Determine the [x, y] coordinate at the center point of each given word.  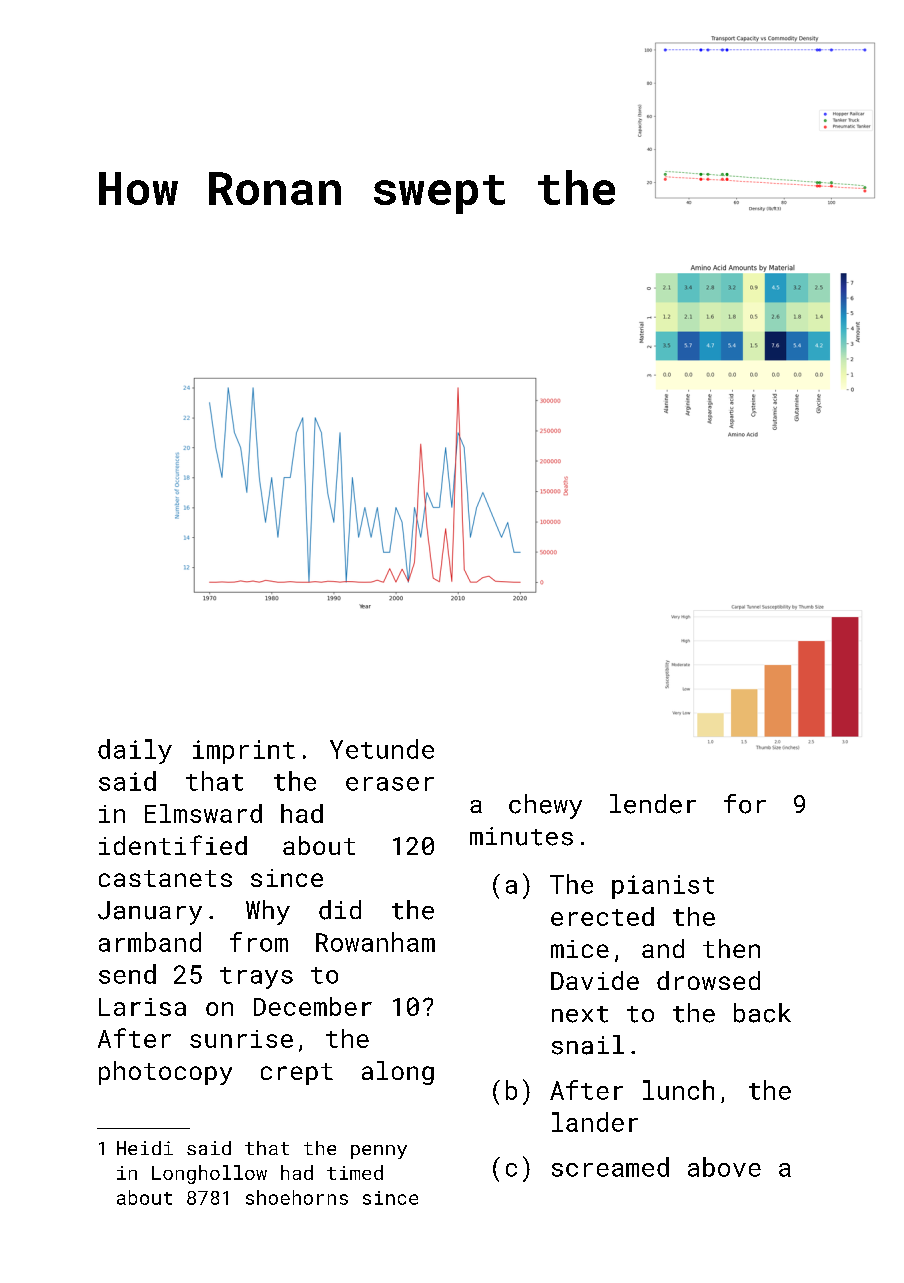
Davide [595, 980]
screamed [610, 1167]
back [762, 1013]
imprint [244, 752]
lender [653, 804]
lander [595, 1122]
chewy [545, 806]
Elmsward [203, 813]
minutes [521, 836]
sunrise [241, 1039]
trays [256, 978]
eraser [390, 784]
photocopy [165, 1073]
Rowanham [375, 942]
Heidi [145, 1148]
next [580, 1014]
